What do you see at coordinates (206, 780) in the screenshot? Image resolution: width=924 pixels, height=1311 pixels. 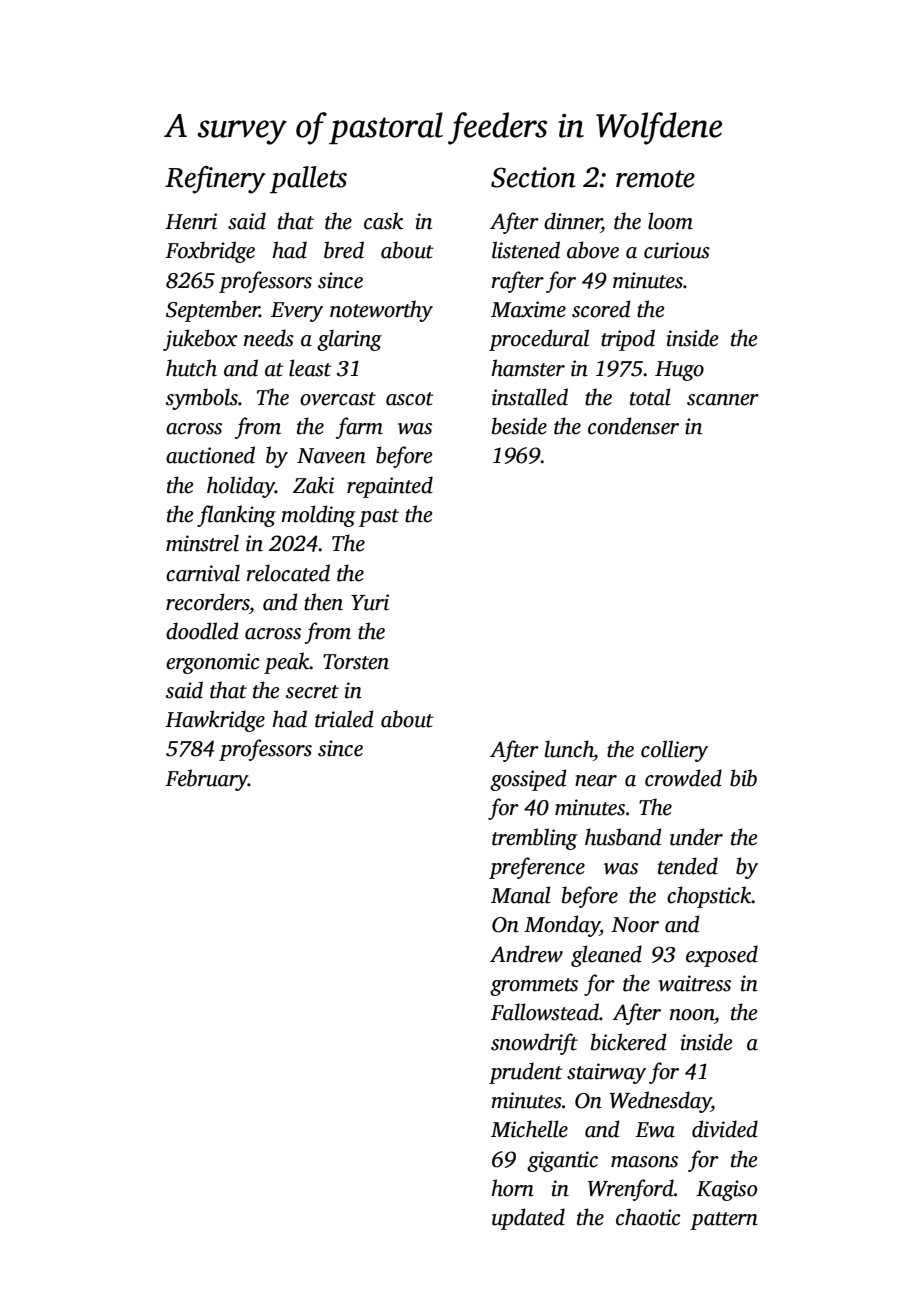 I see `February` at bounding box center [206, 780].
